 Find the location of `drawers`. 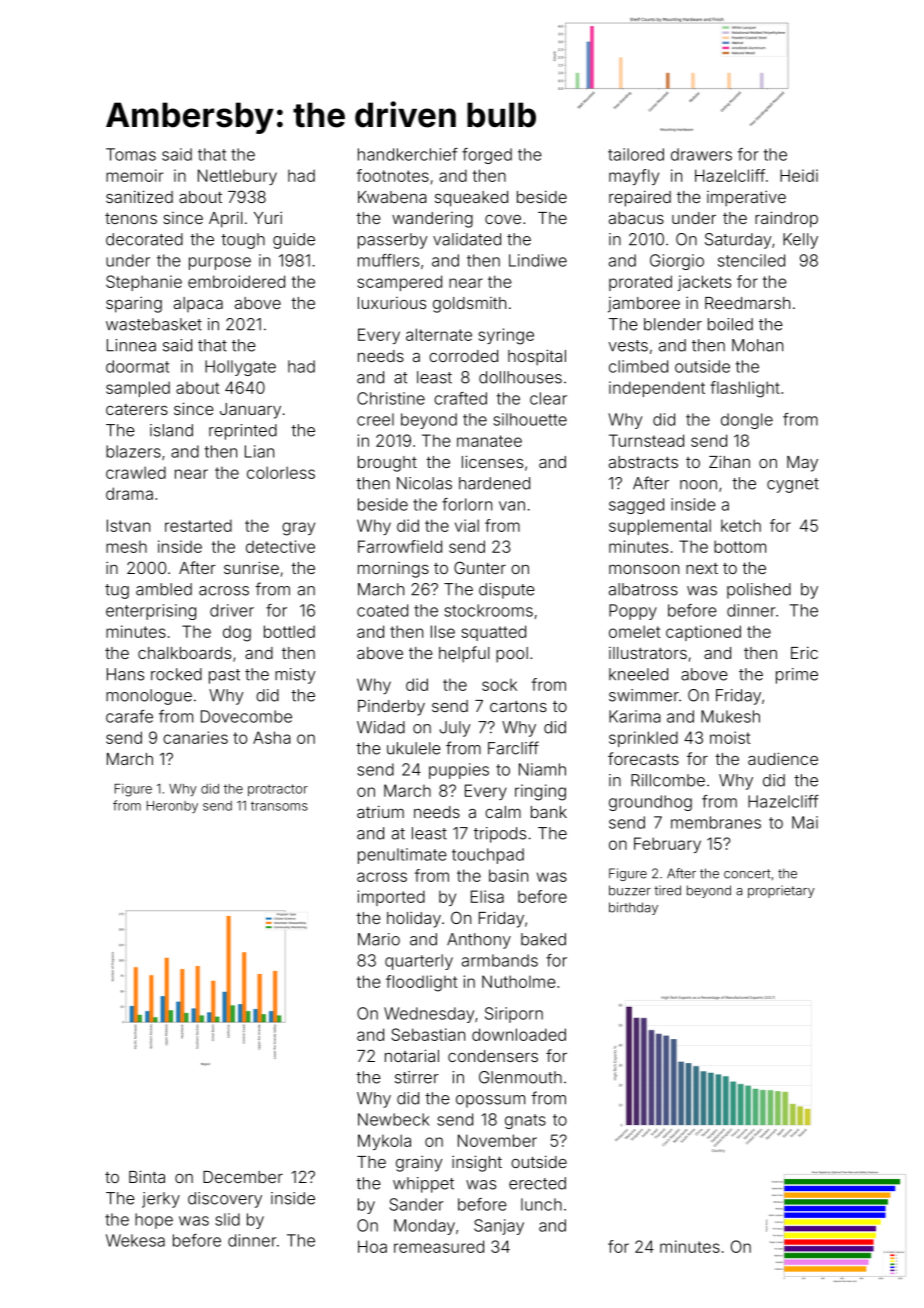

drawers is located at coordinates (701, 154).
